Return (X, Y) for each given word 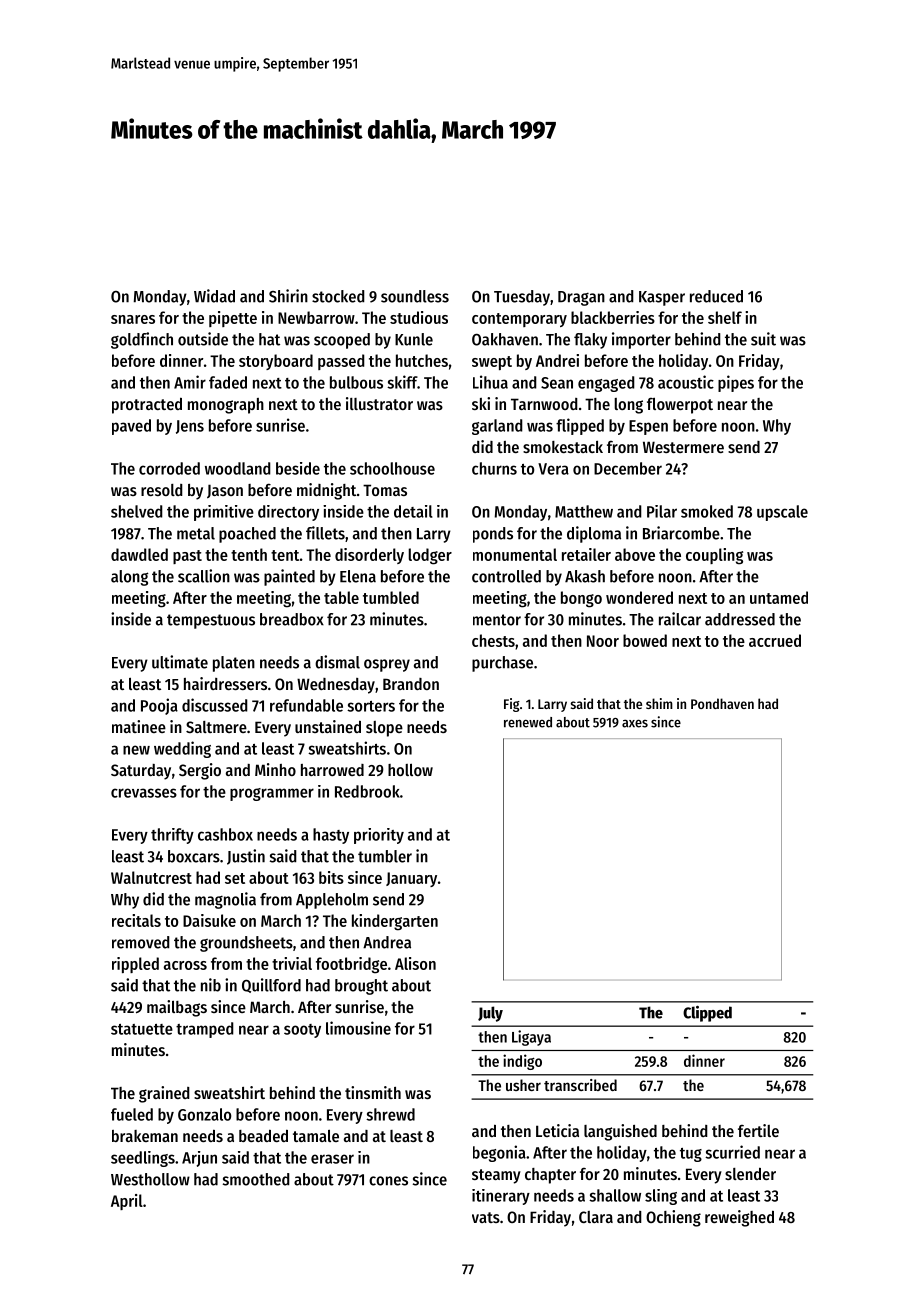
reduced (716, 296)
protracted (147, 406)
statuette (142, 1029)
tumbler (385, 856)
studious (419, 317)
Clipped (707, 1014)
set (235, 878)
